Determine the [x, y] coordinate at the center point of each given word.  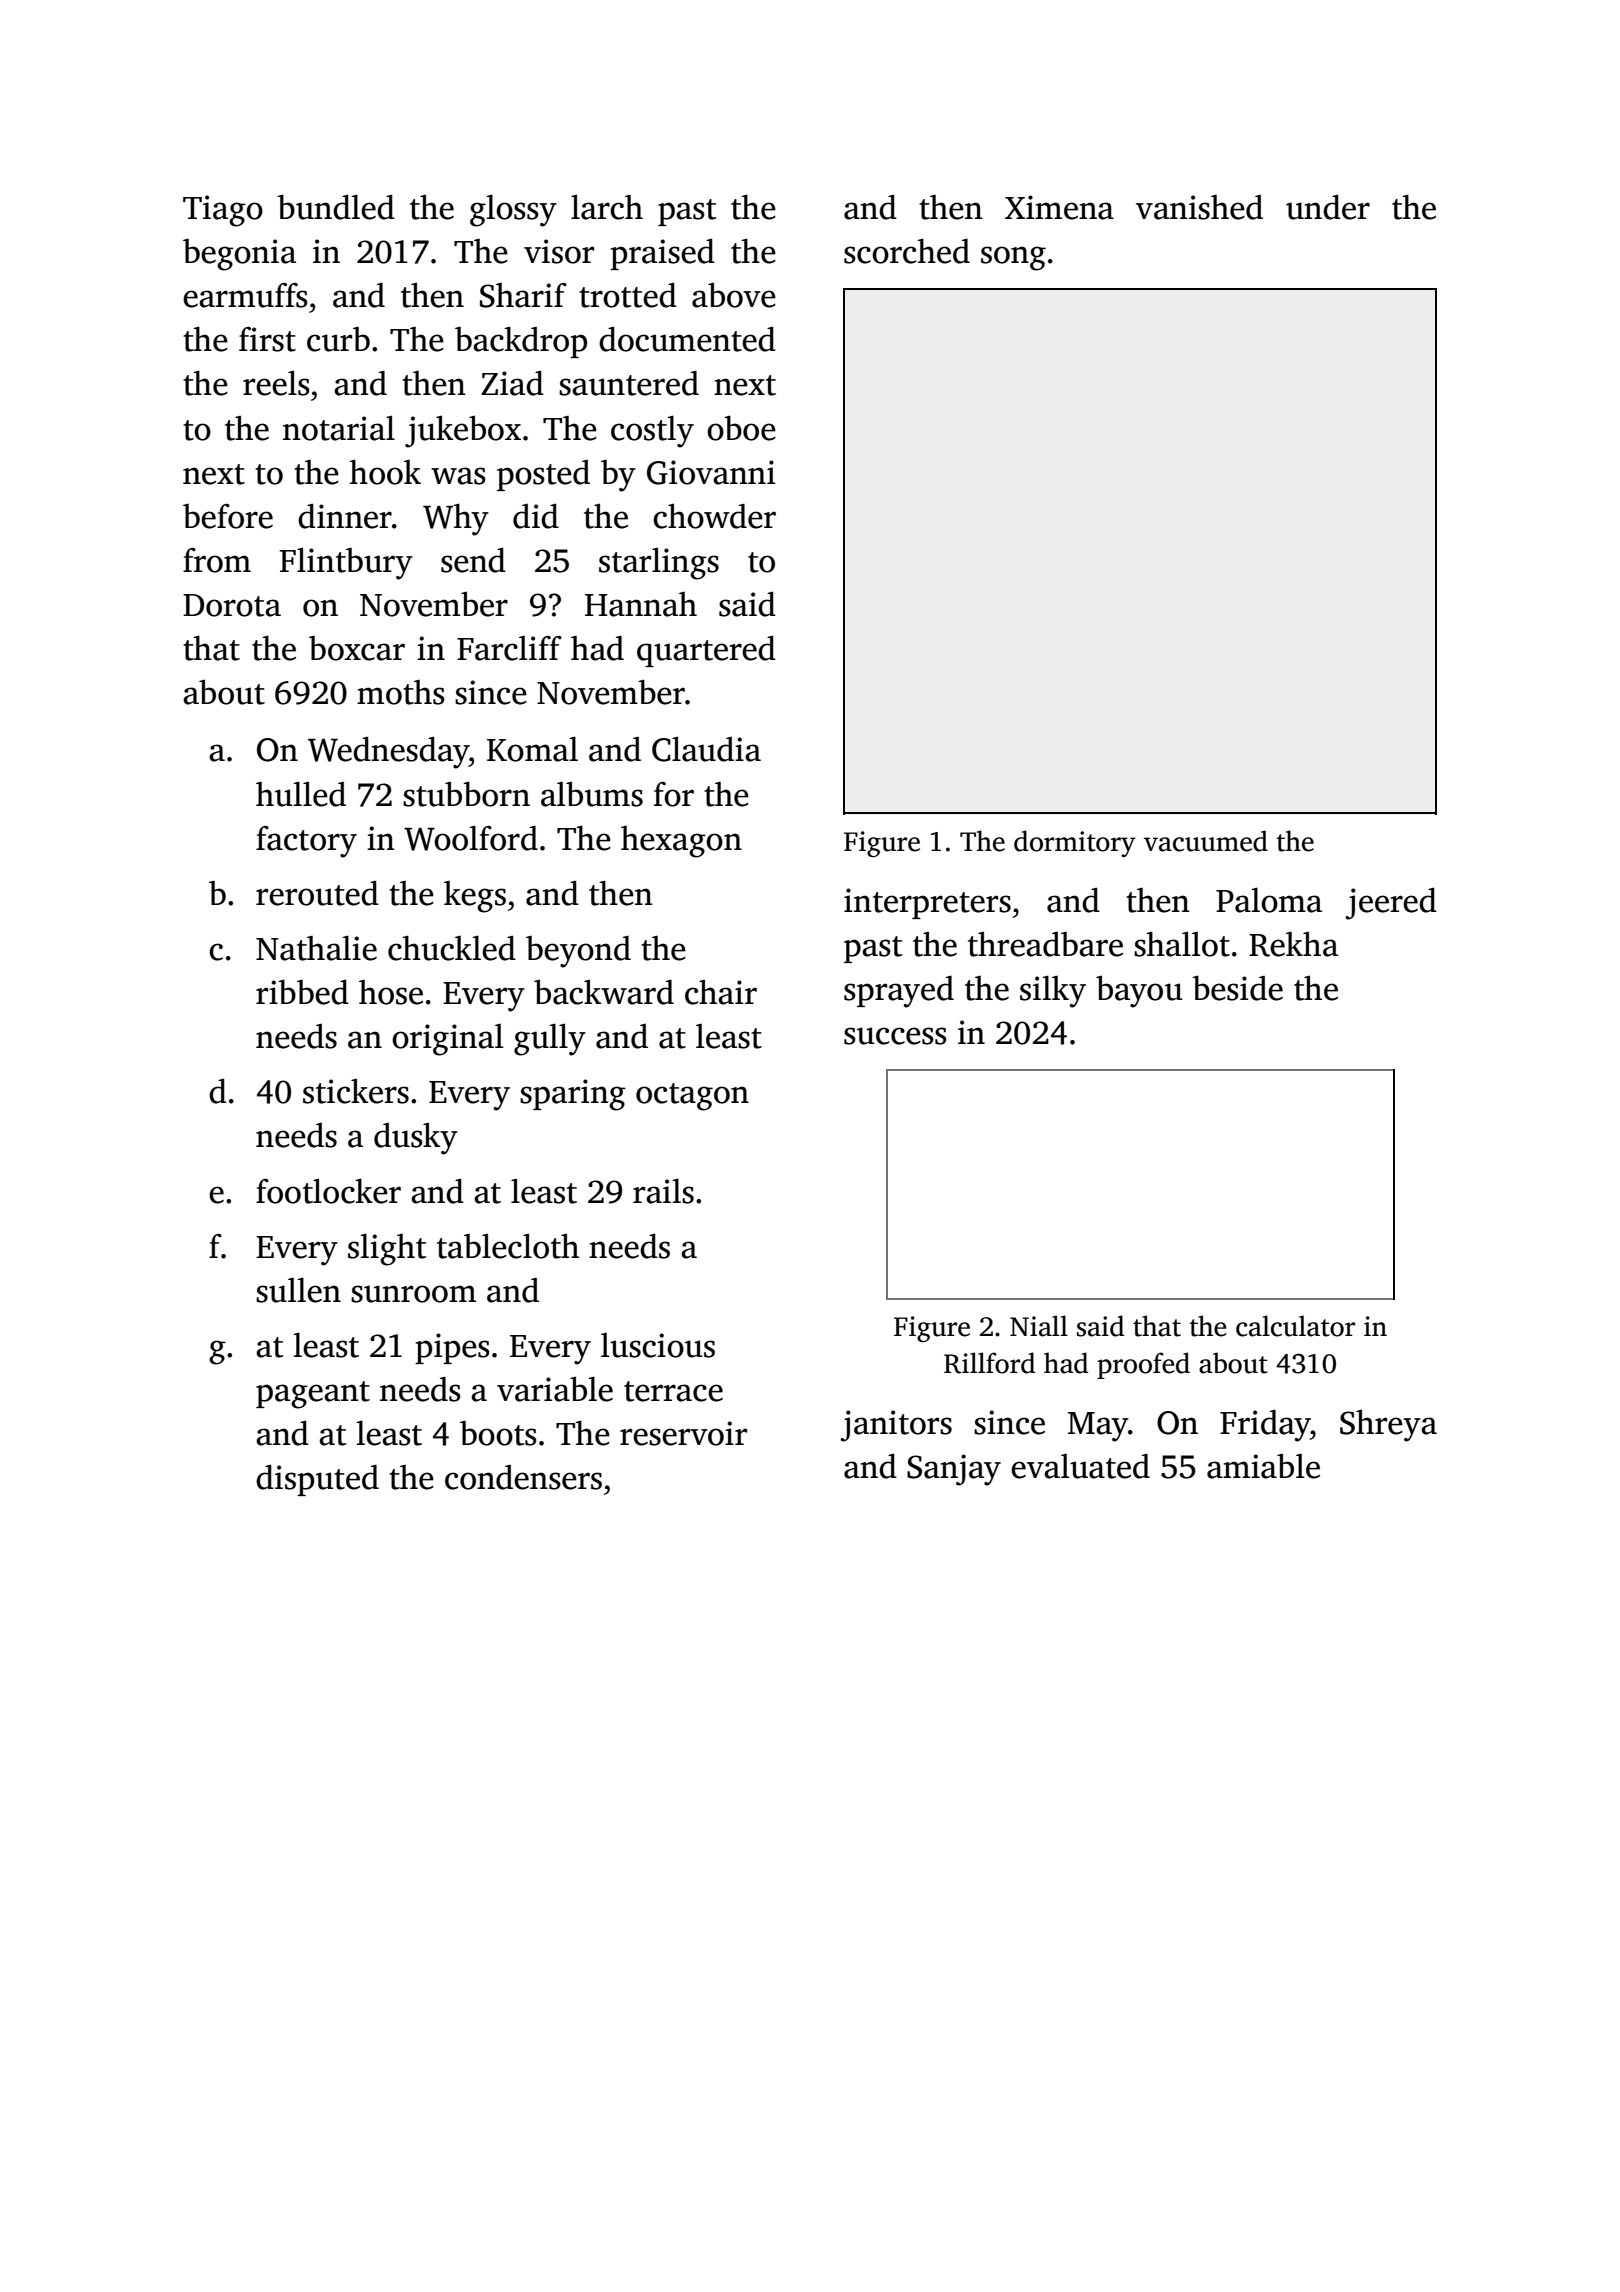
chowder [714, 516]
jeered [1391, 903]
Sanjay [954, 1470]
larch [607, 207]
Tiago [223, 211]
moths [401, 692]
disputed [317, 1480]
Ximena [1059, 207]
